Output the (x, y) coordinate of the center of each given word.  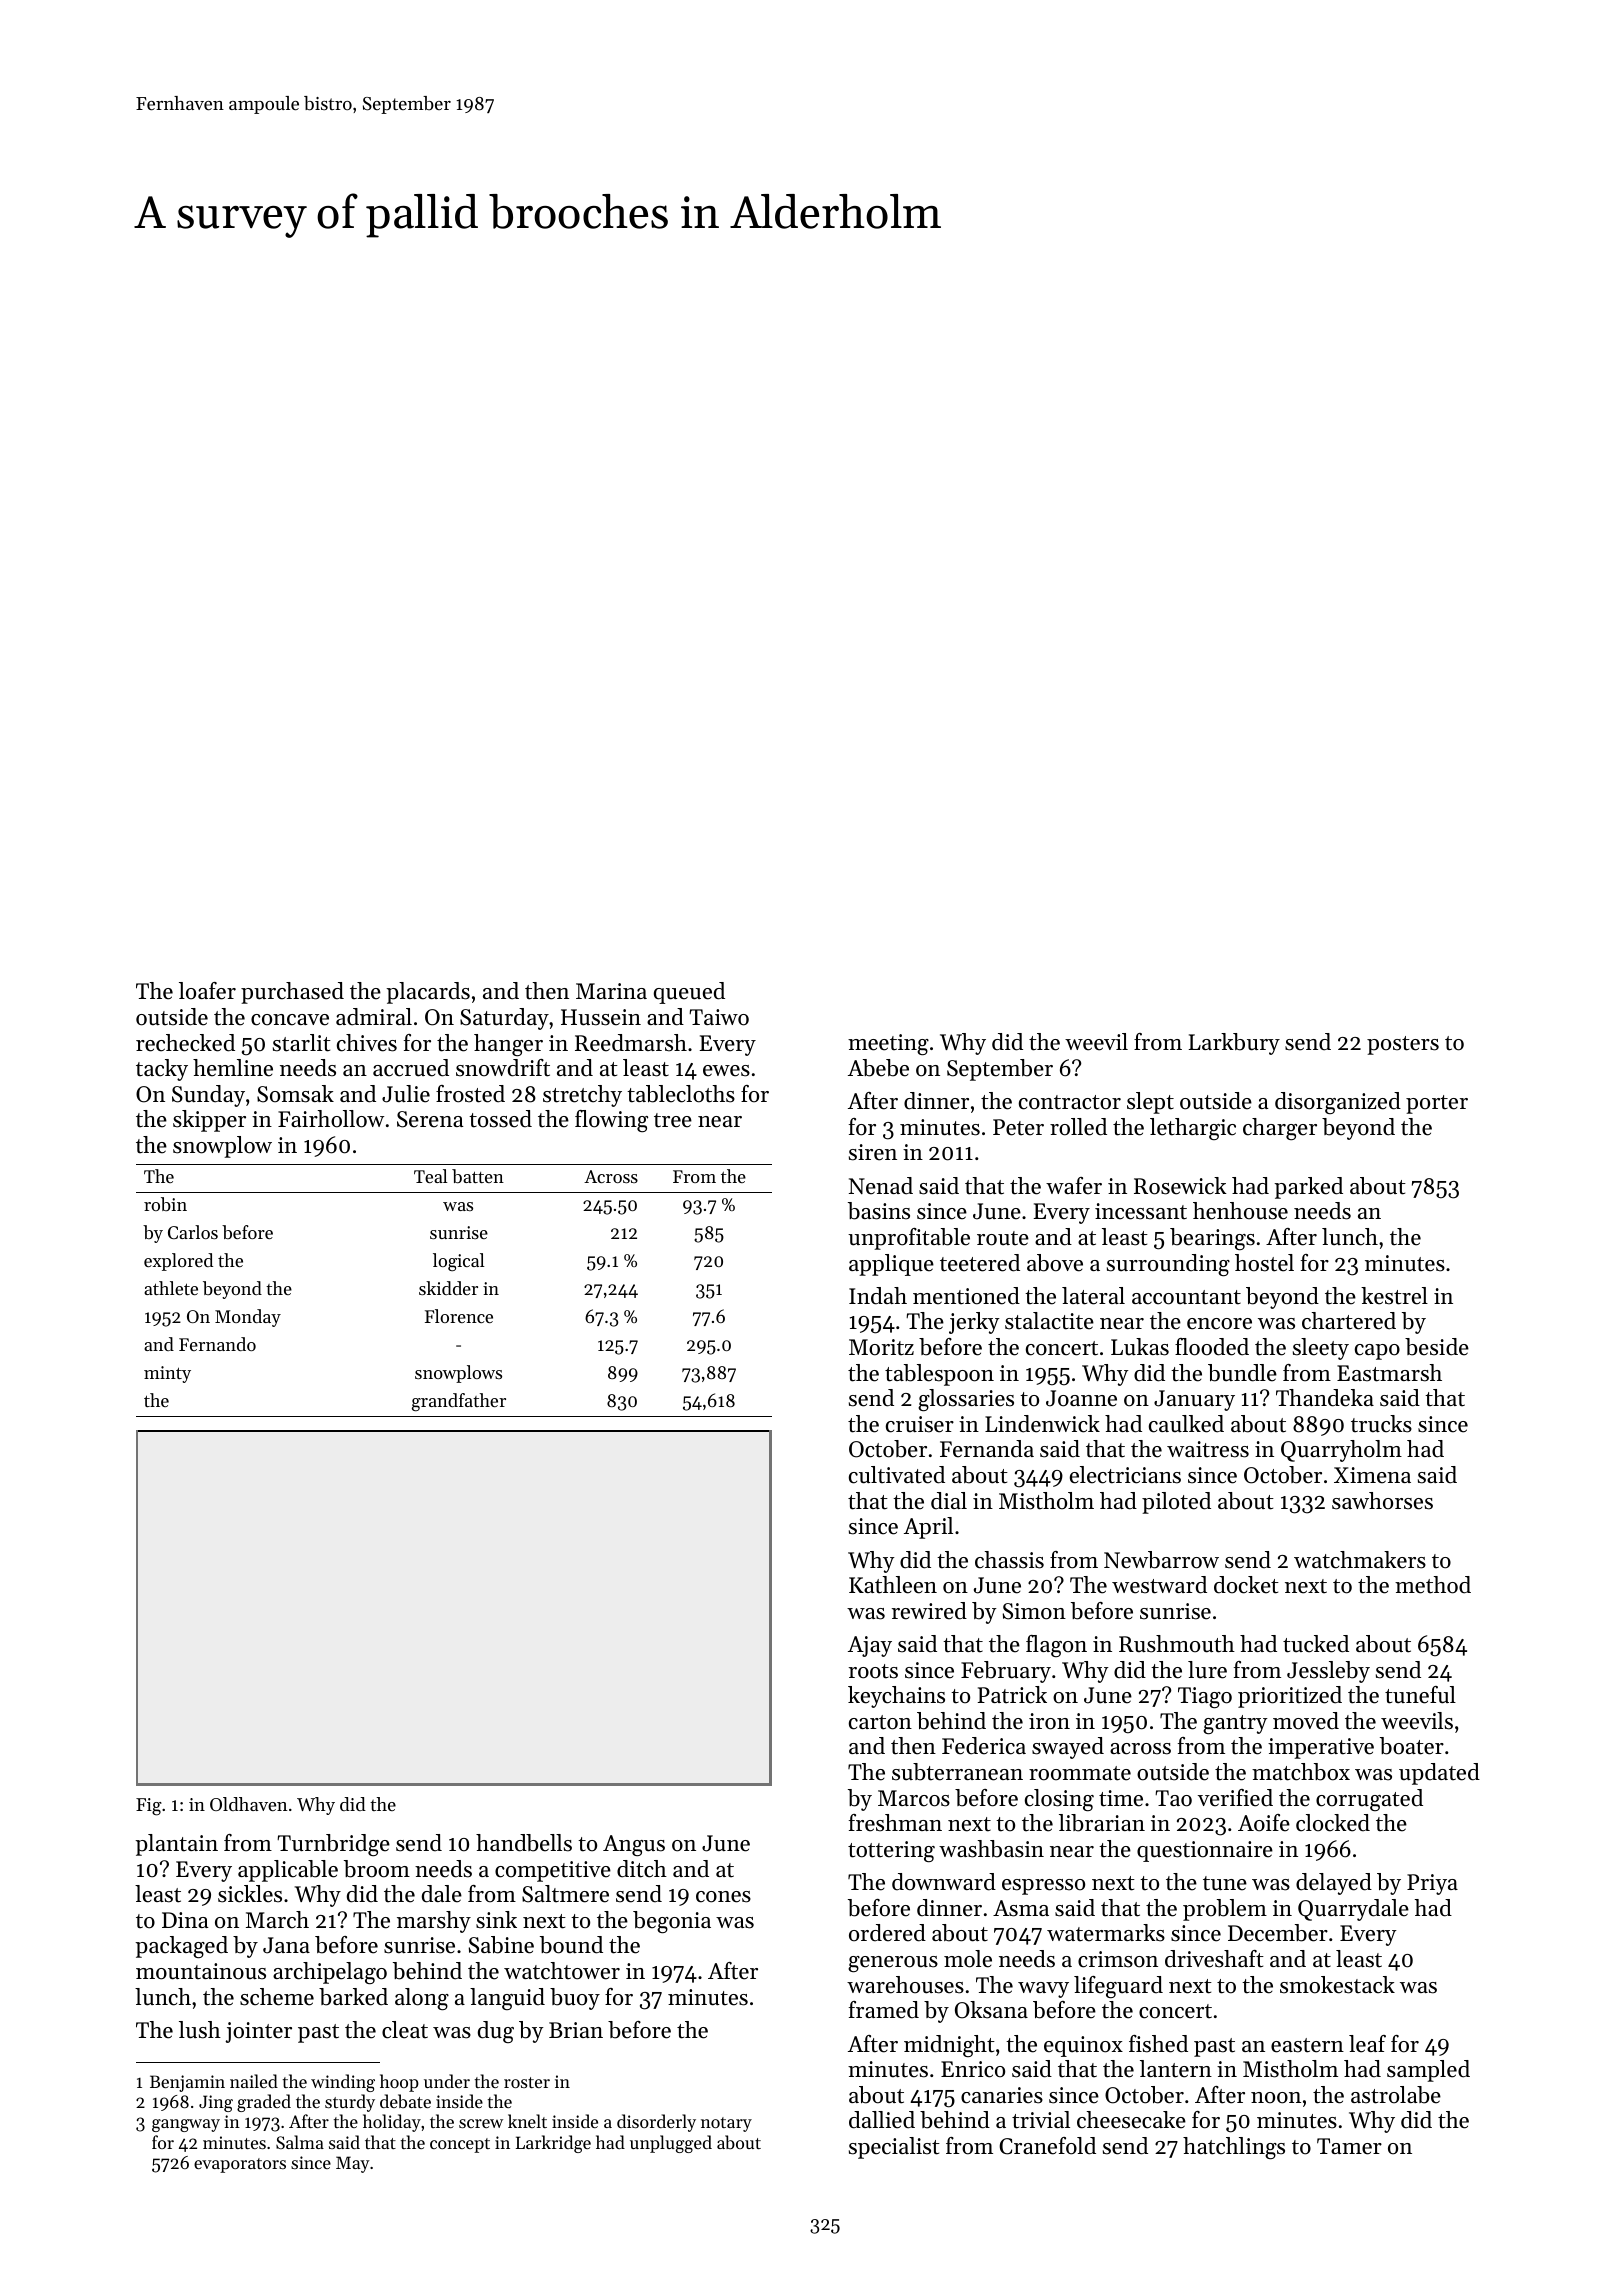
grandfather (459, 1402)
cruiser (920, 1424)
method (1433, 1585)
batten (478, 1176)
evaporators (240, 2165)
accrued (411, 1068)
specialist (894, 2148)
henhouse (1240, 1211)
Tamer (1349, 2146)
